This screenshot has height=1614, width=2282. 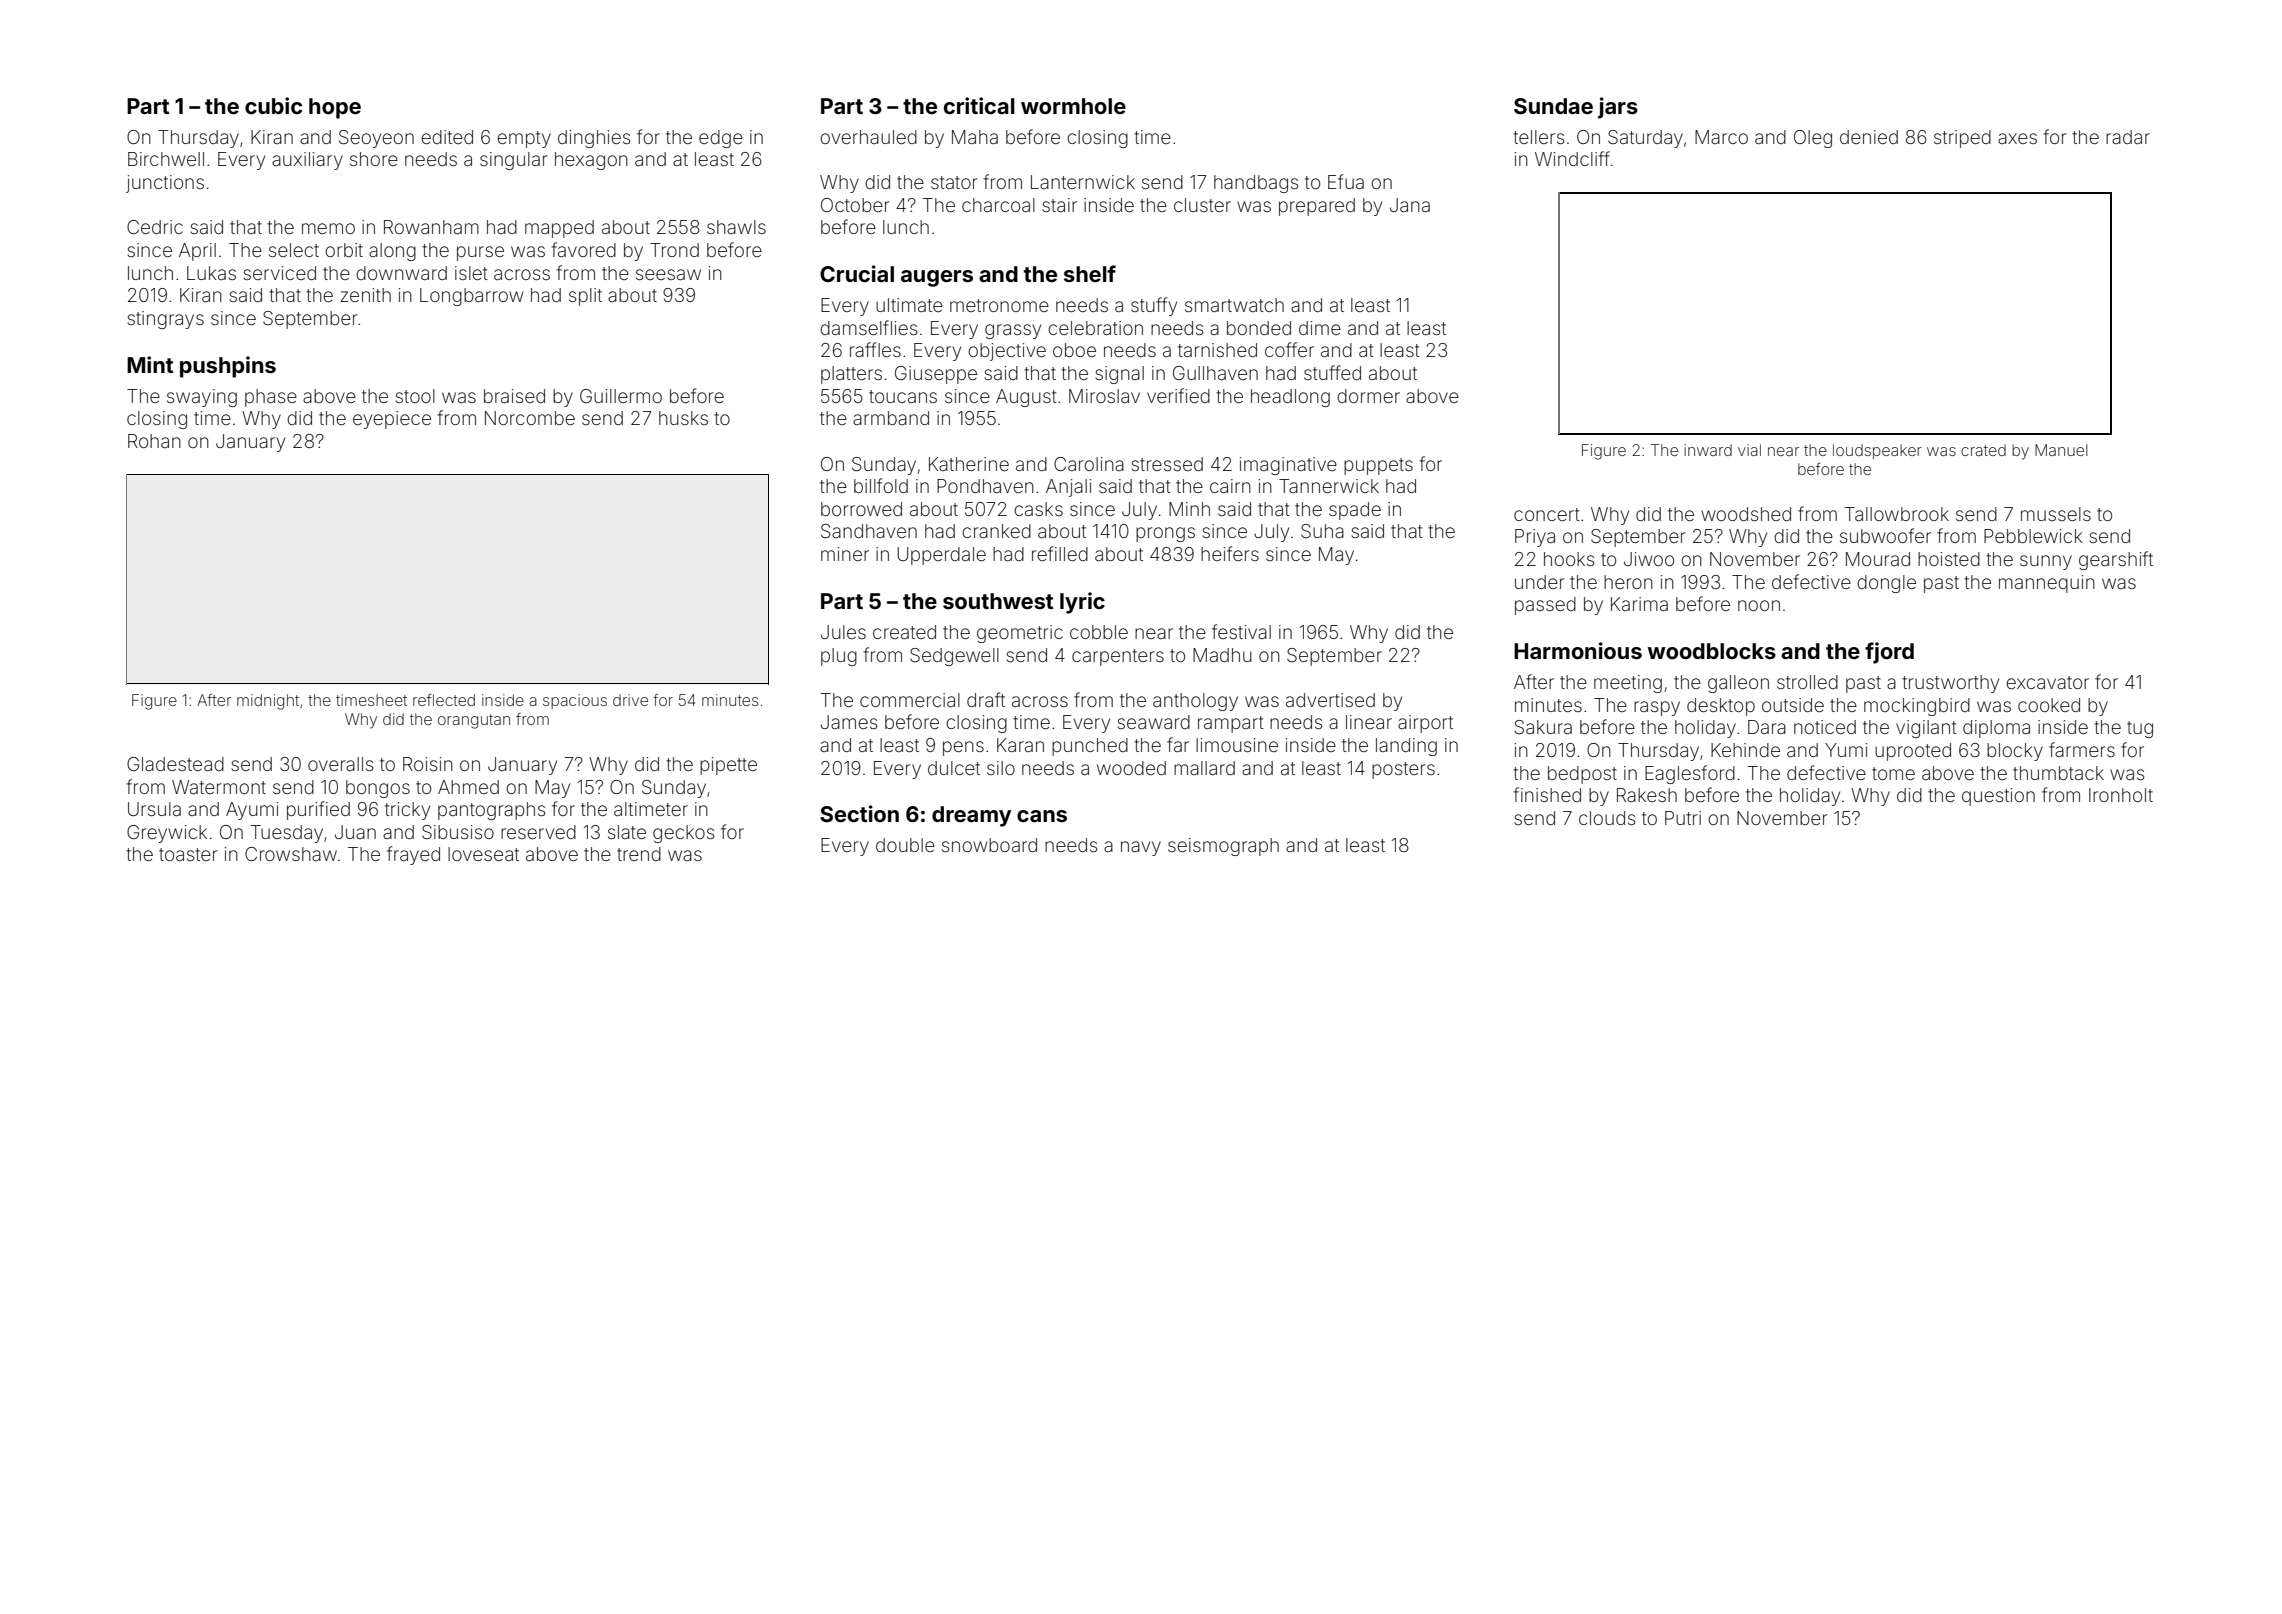 What do you see at coordinates (1639, 604) in the screenshot?
I see `Karima` at bounding box center [1639, 604].
